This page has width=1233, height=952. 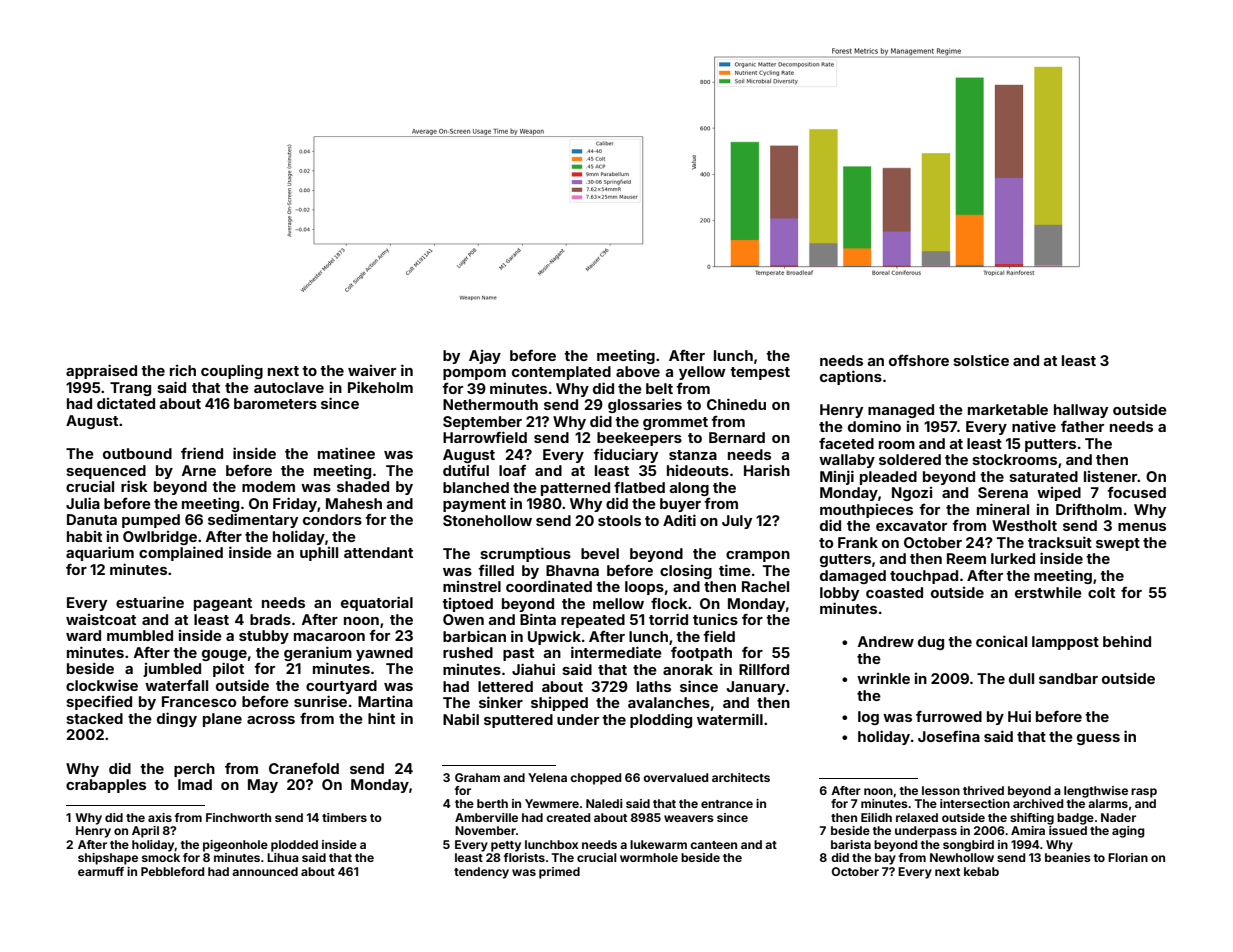 I want to click on mumbled, so click(x=140, y=635).
